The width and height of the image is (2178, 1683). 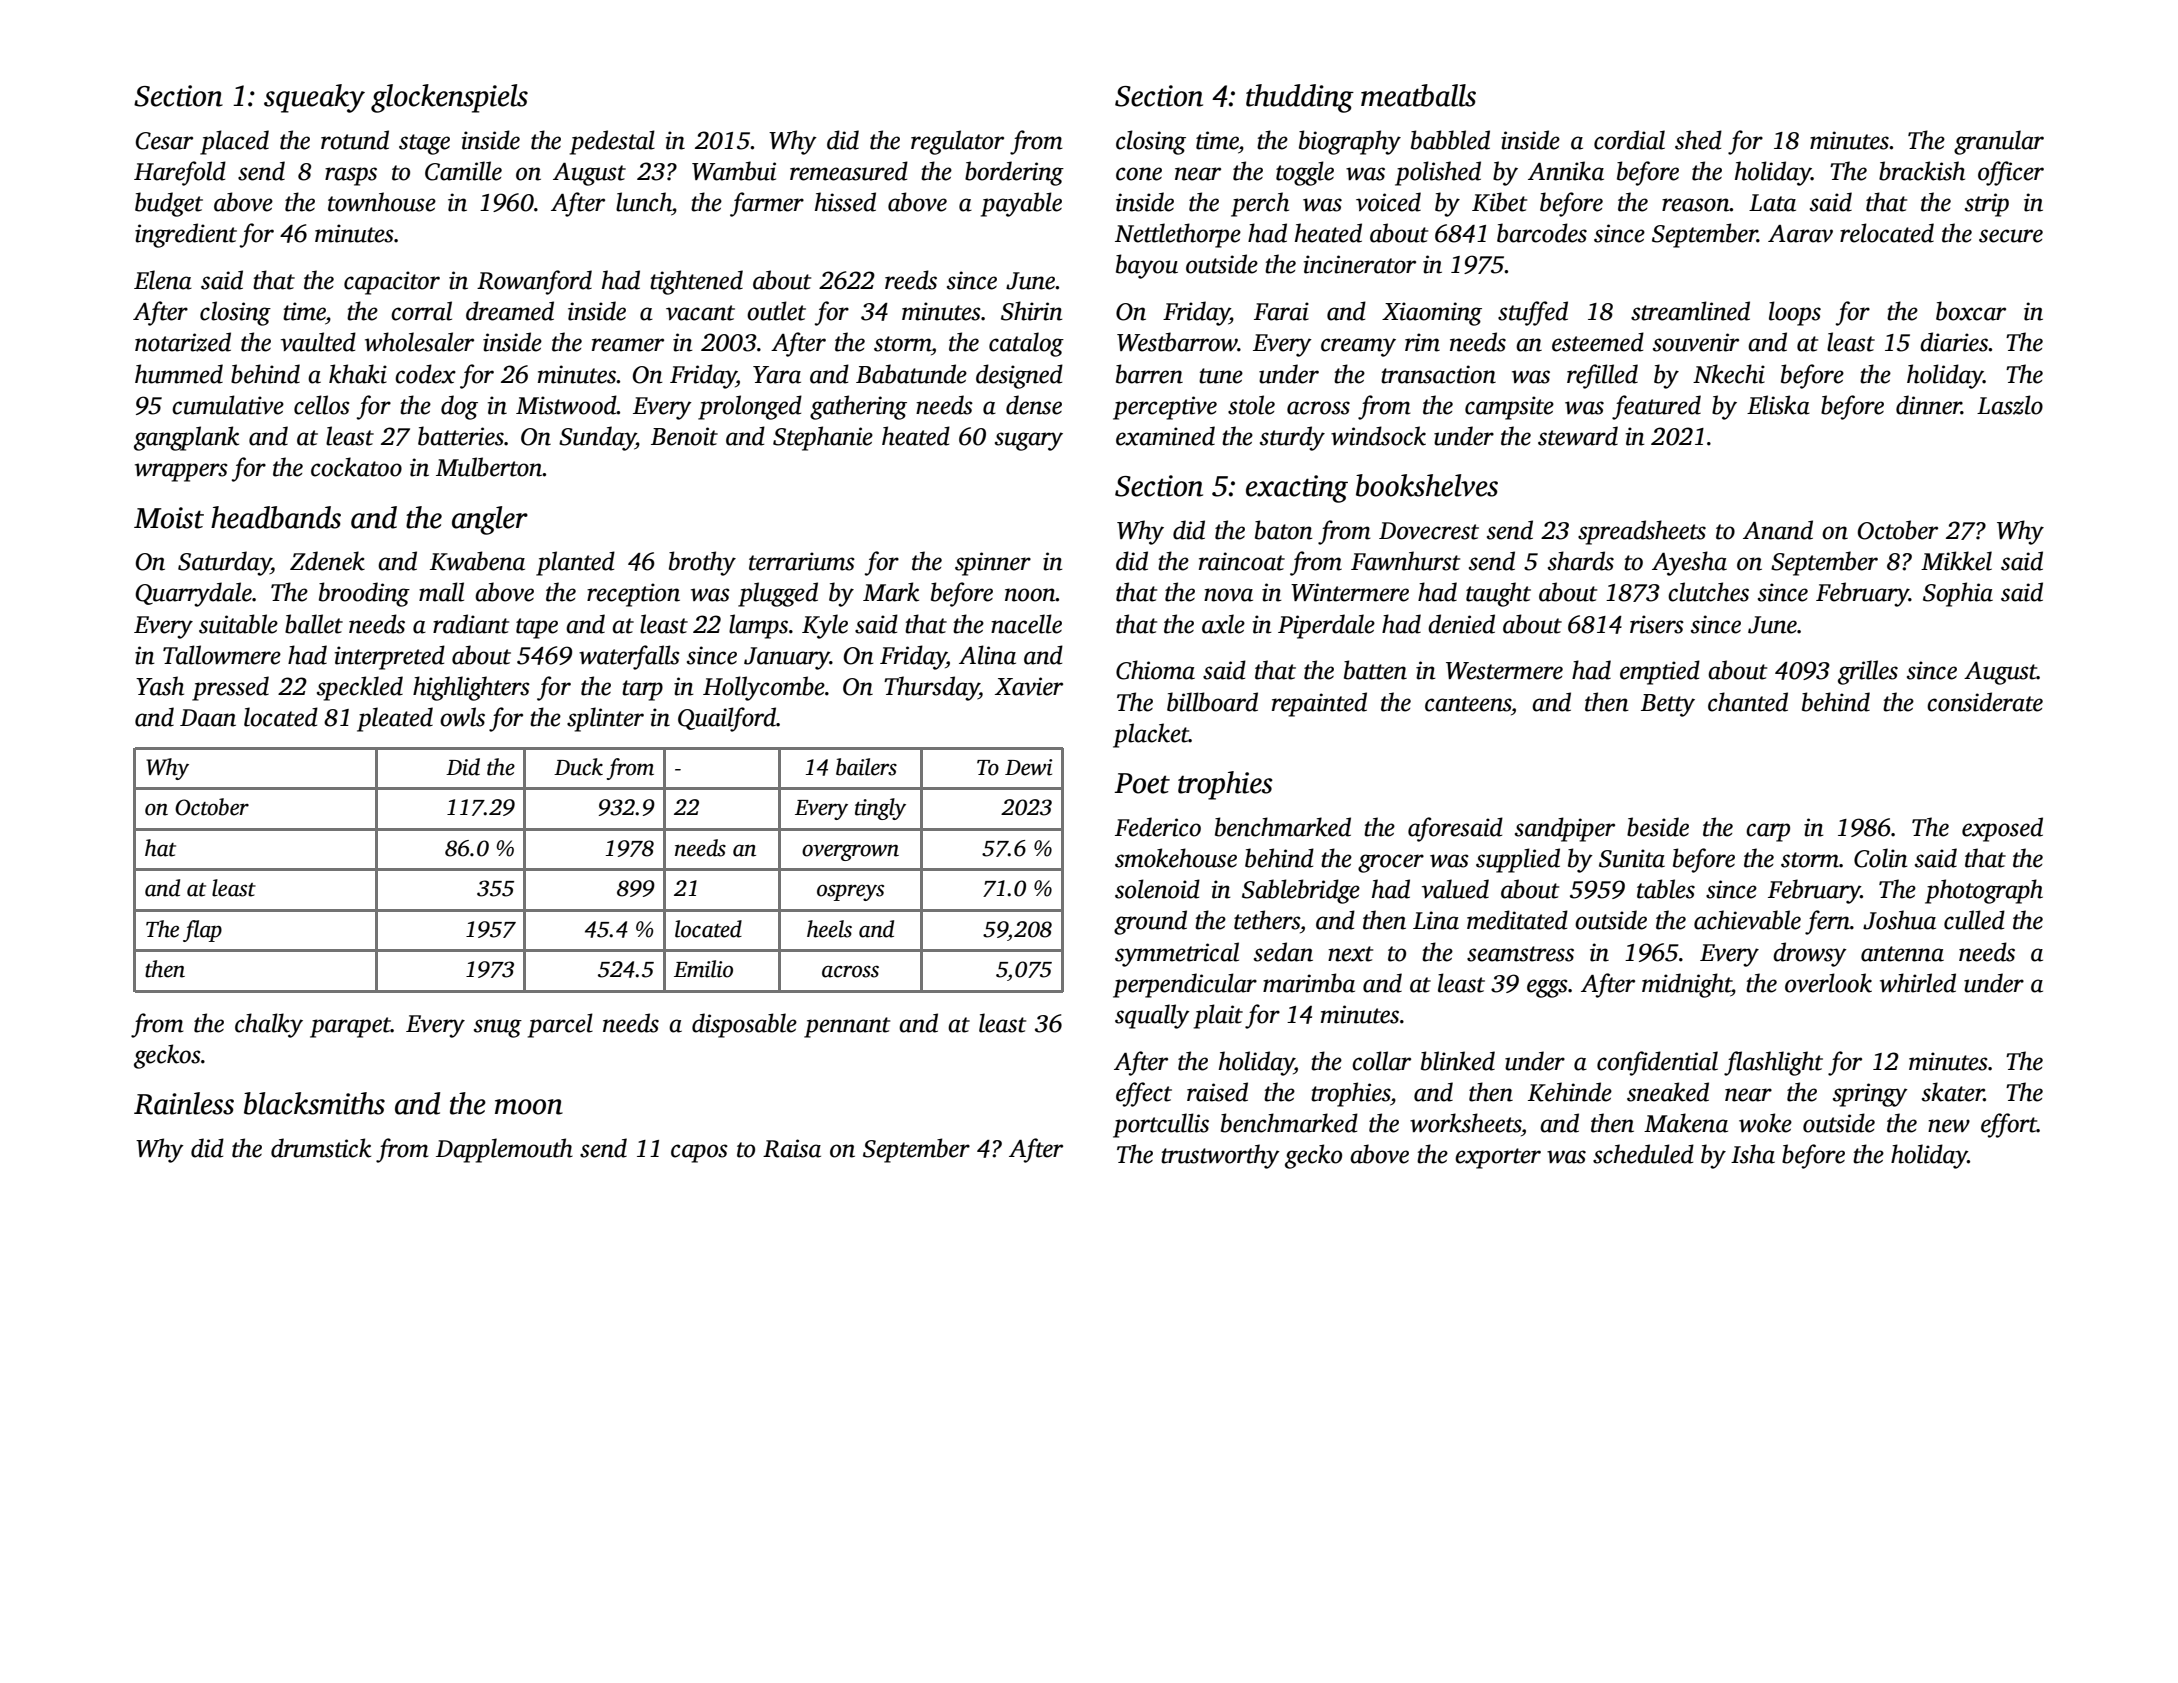 What do you see at coordinates (1165, 436) in the image?
I see `examined` at bounding box center [1165, 436].
